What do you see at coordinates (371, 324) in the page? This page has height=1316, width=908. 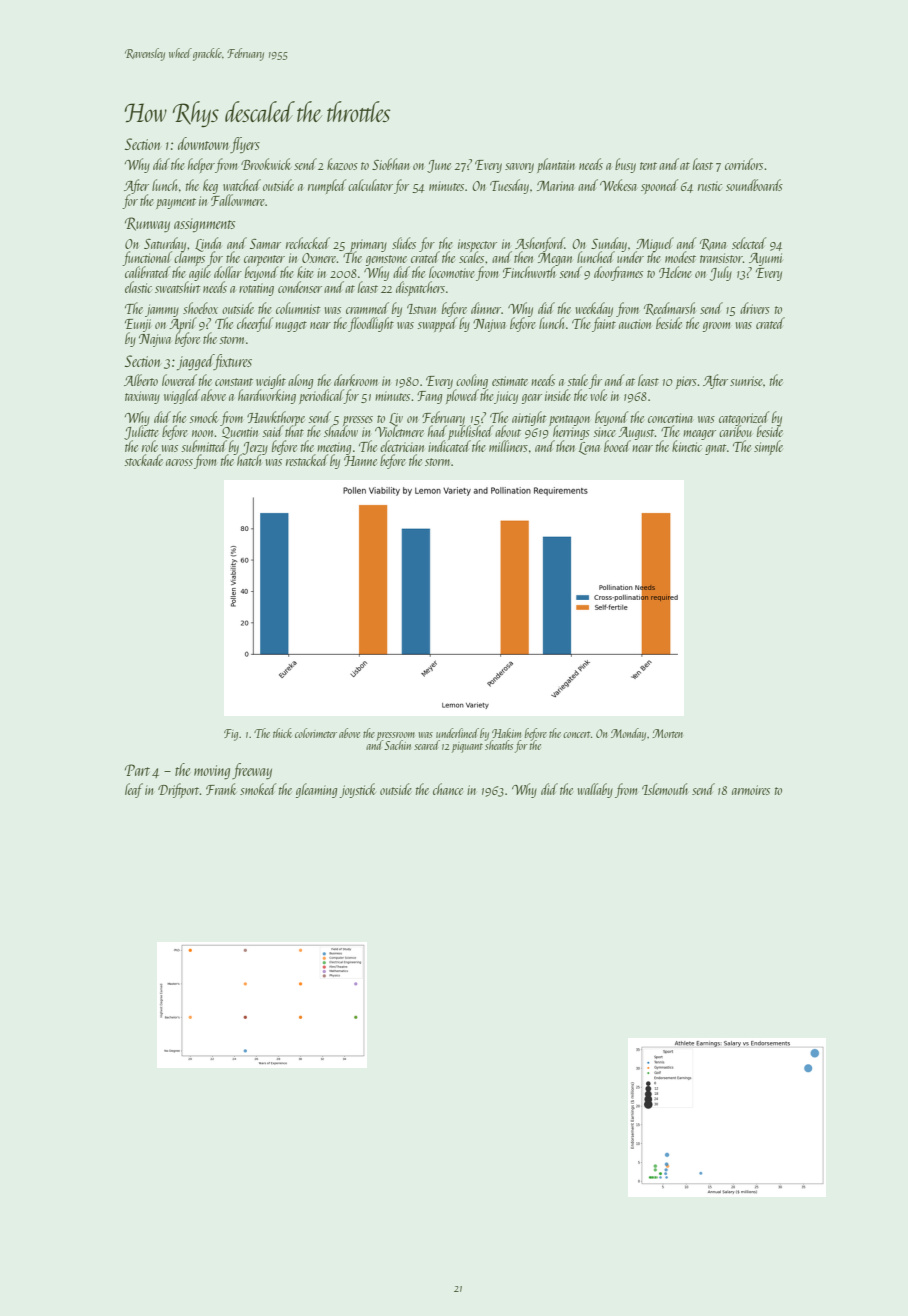 I see `floodlight` at bounding box center [371, 324].
